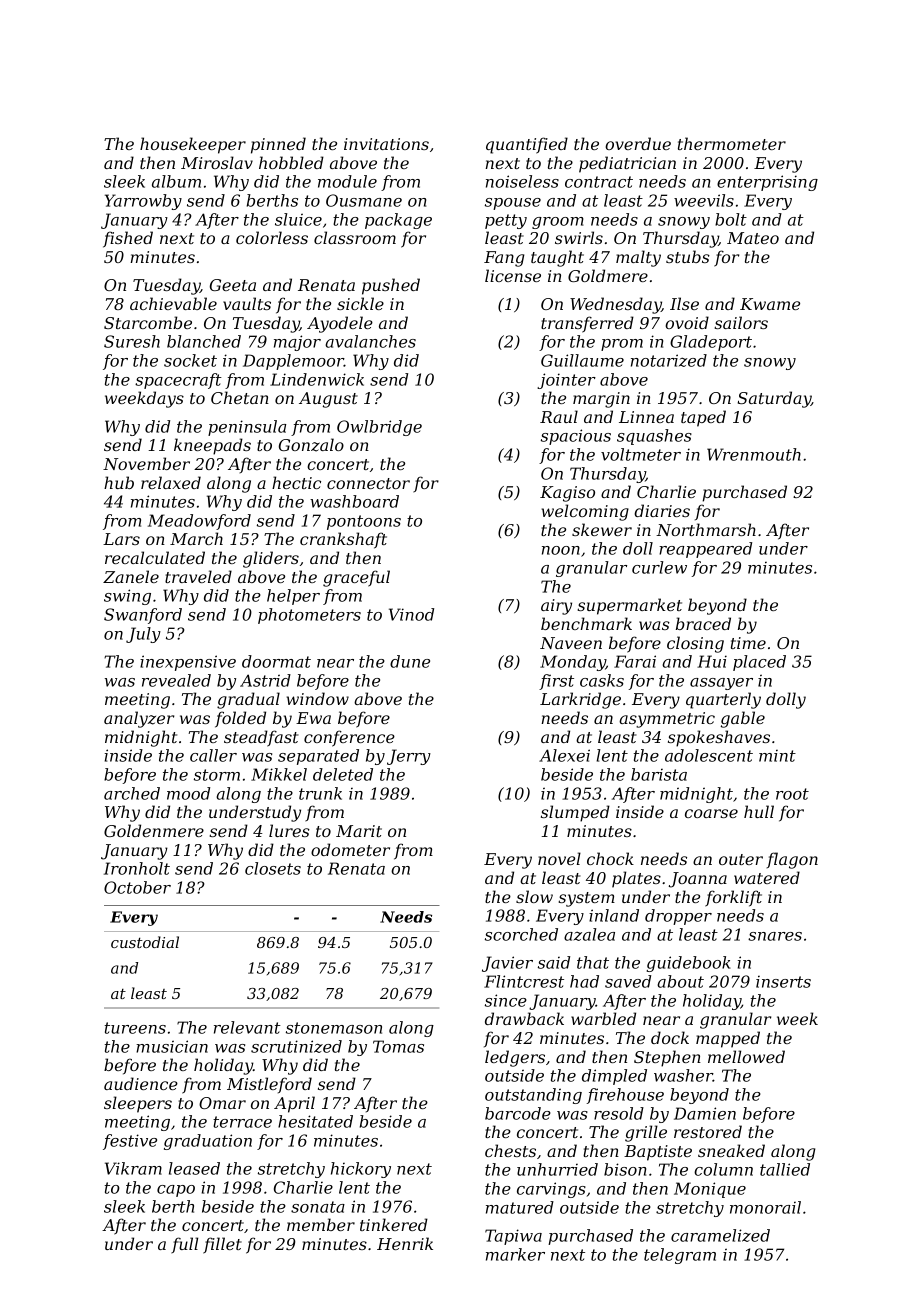  Describe the element at coordinates (705, 550) in the screenshot. I see `reappeared` at that location.
